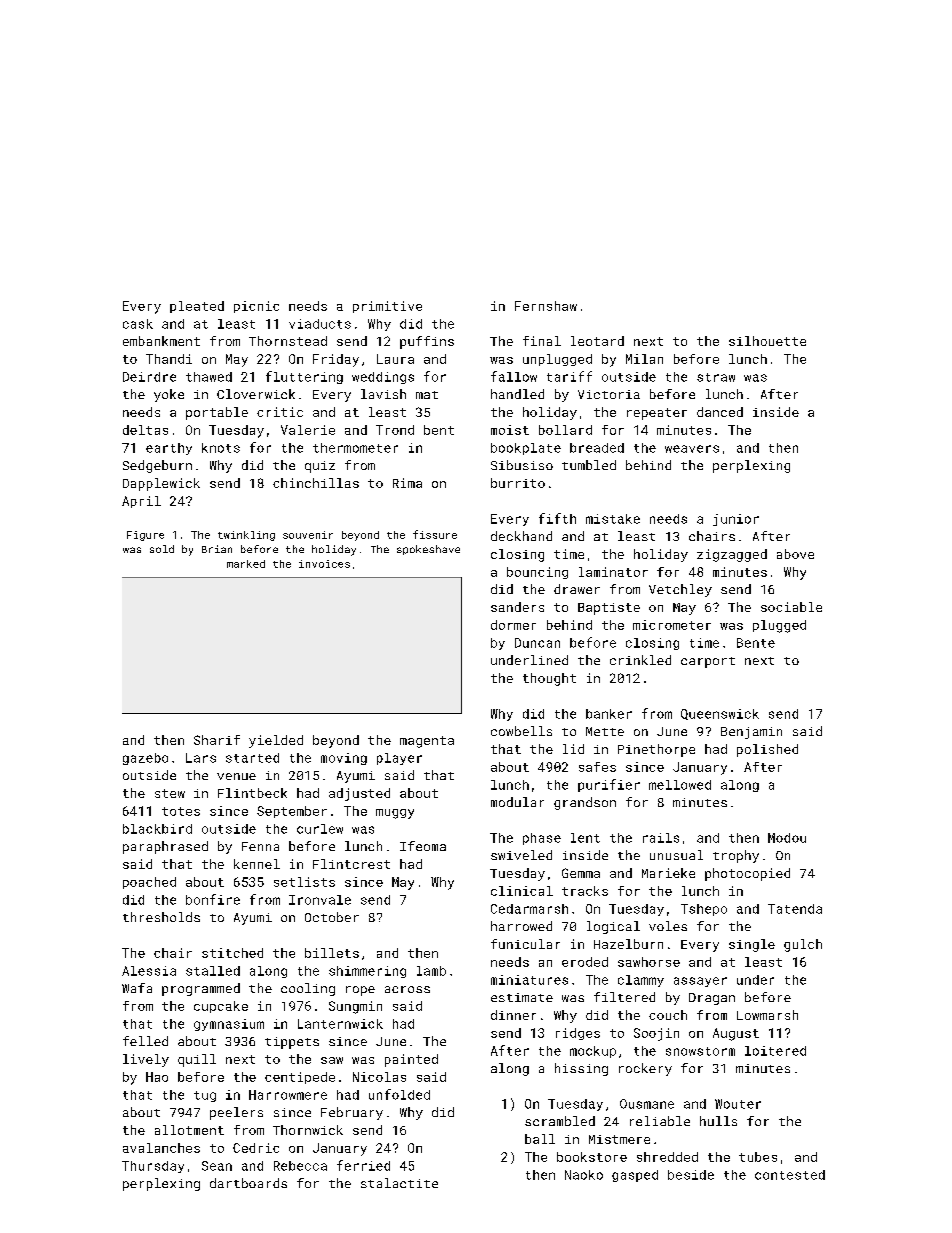 This screenshot has height=1233, width=952. I want to click on Fernshaw, so click(546, 306).
